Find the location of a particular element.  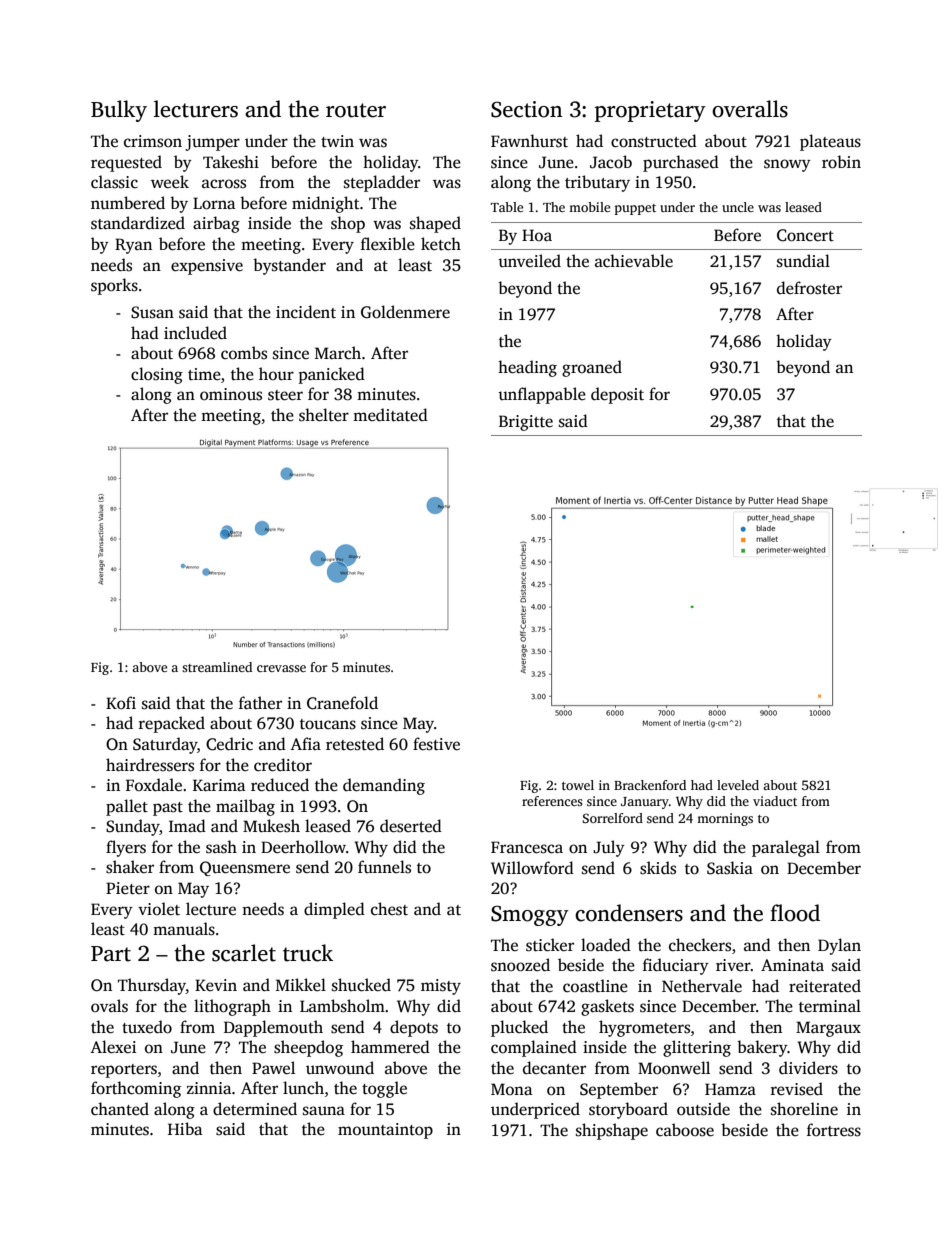

Kofi is located at coordinates (121, 702).
